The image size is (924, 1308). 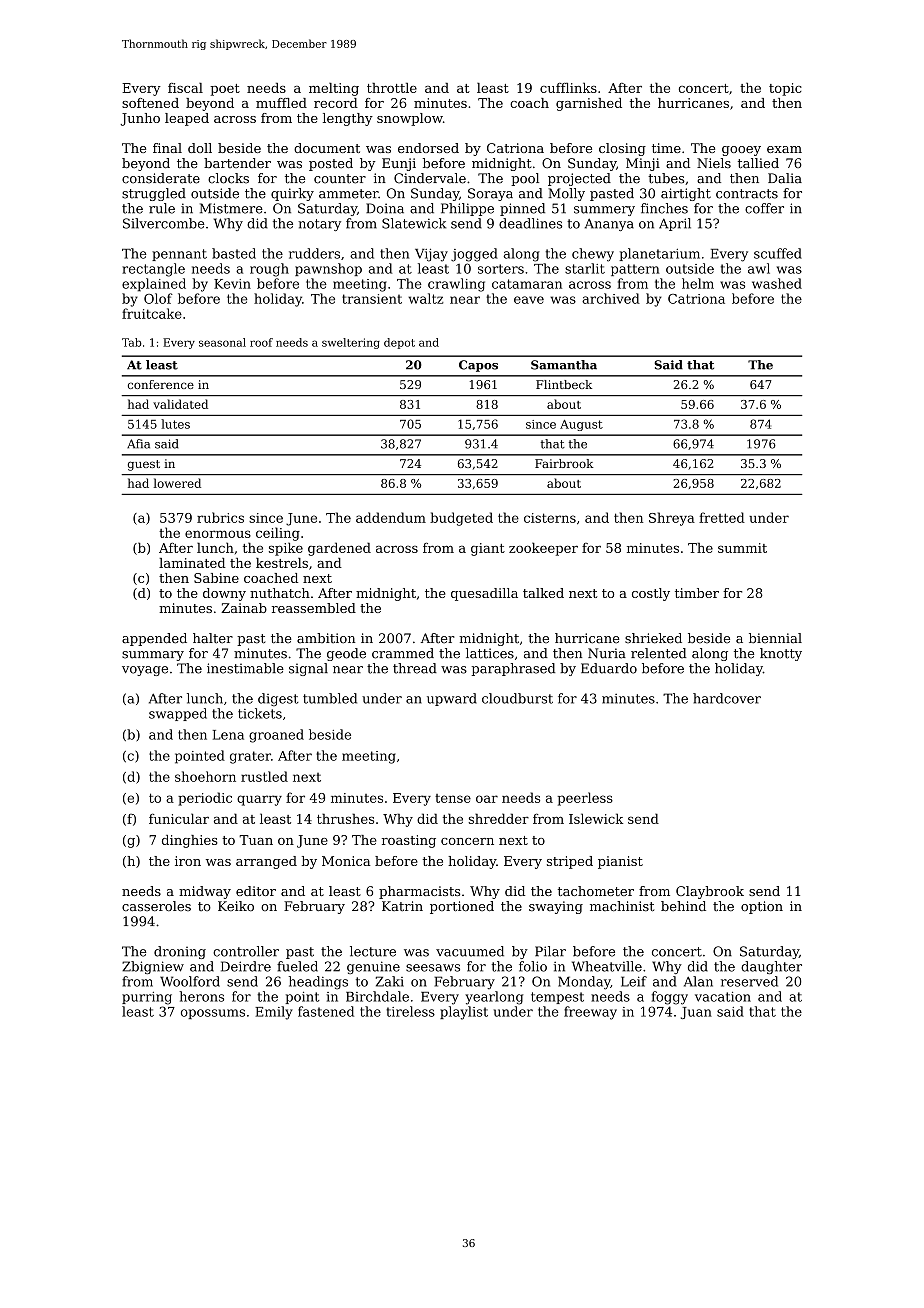 I want to click on seasonal, so click(x=222, y=342).
